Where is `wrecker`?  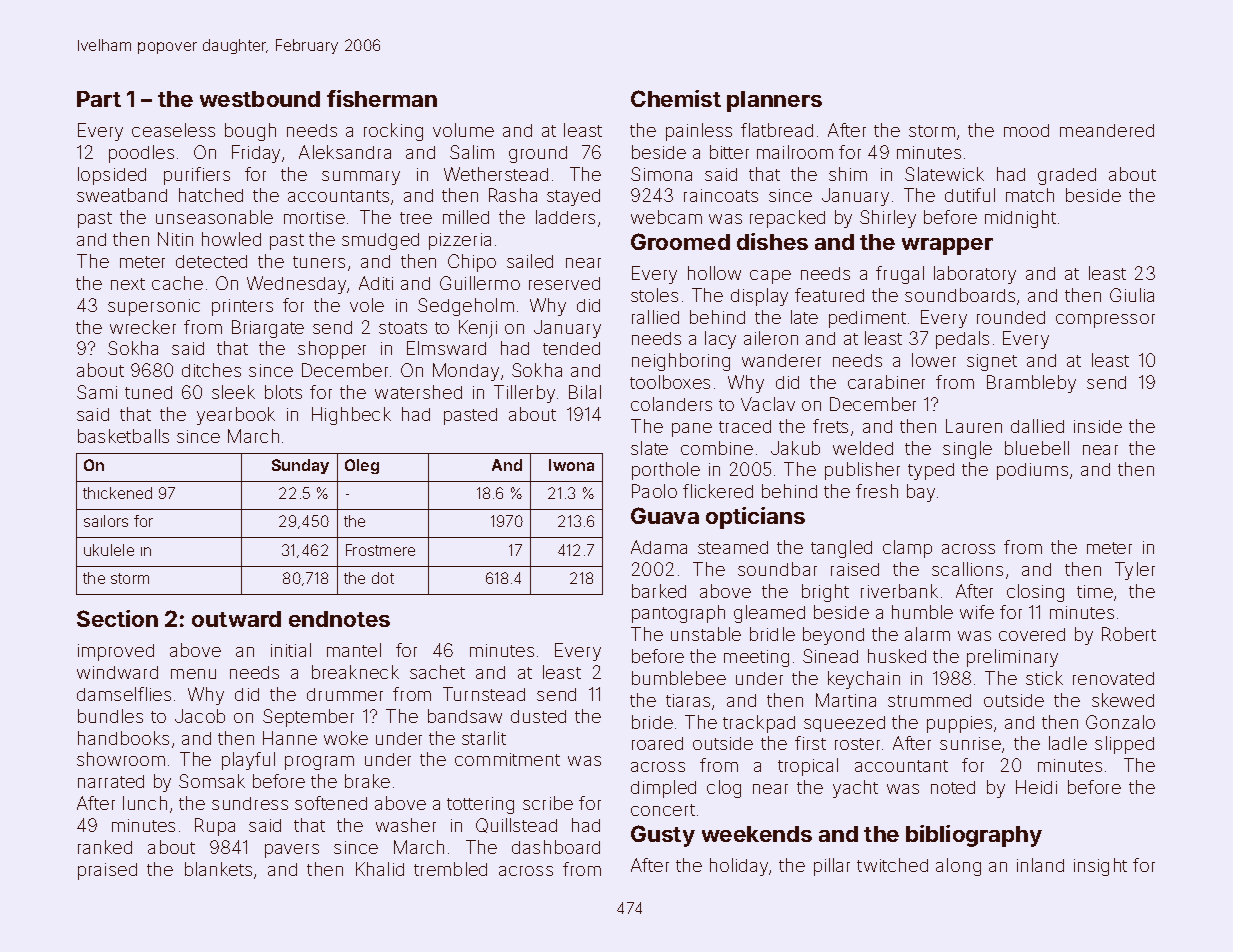
wrecker is located at coordinates (143, 327).
